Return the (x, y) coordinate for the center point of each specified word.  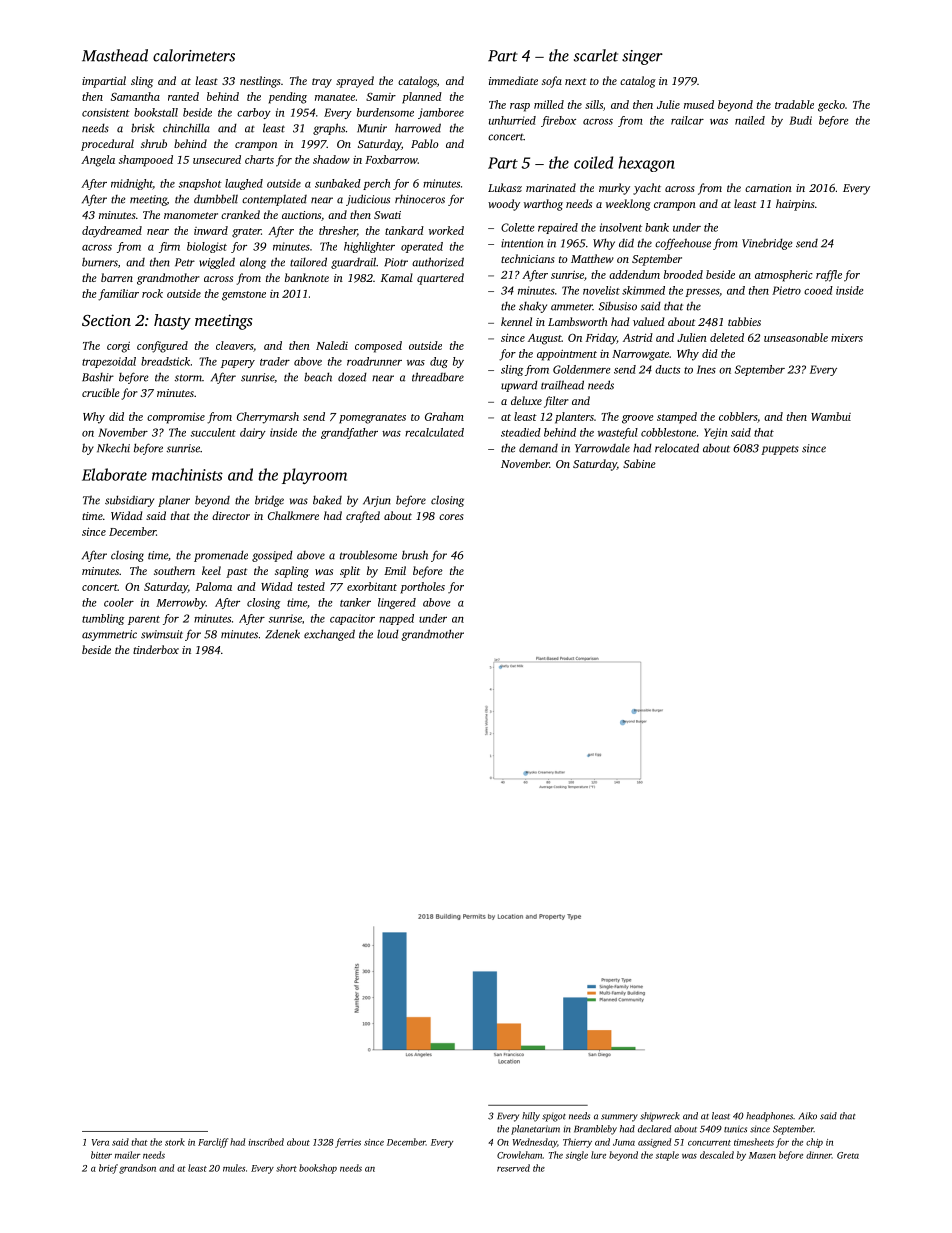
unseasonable (796, 337)
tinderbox (156, 649)
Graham (444, 416)
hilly (531, 1117)
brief (108, 1169)
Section (106, 320)
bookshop (318, 1169)
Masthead (115, 55)
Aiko (808, 1116)
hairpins (795, 205)
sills (594, 104)
